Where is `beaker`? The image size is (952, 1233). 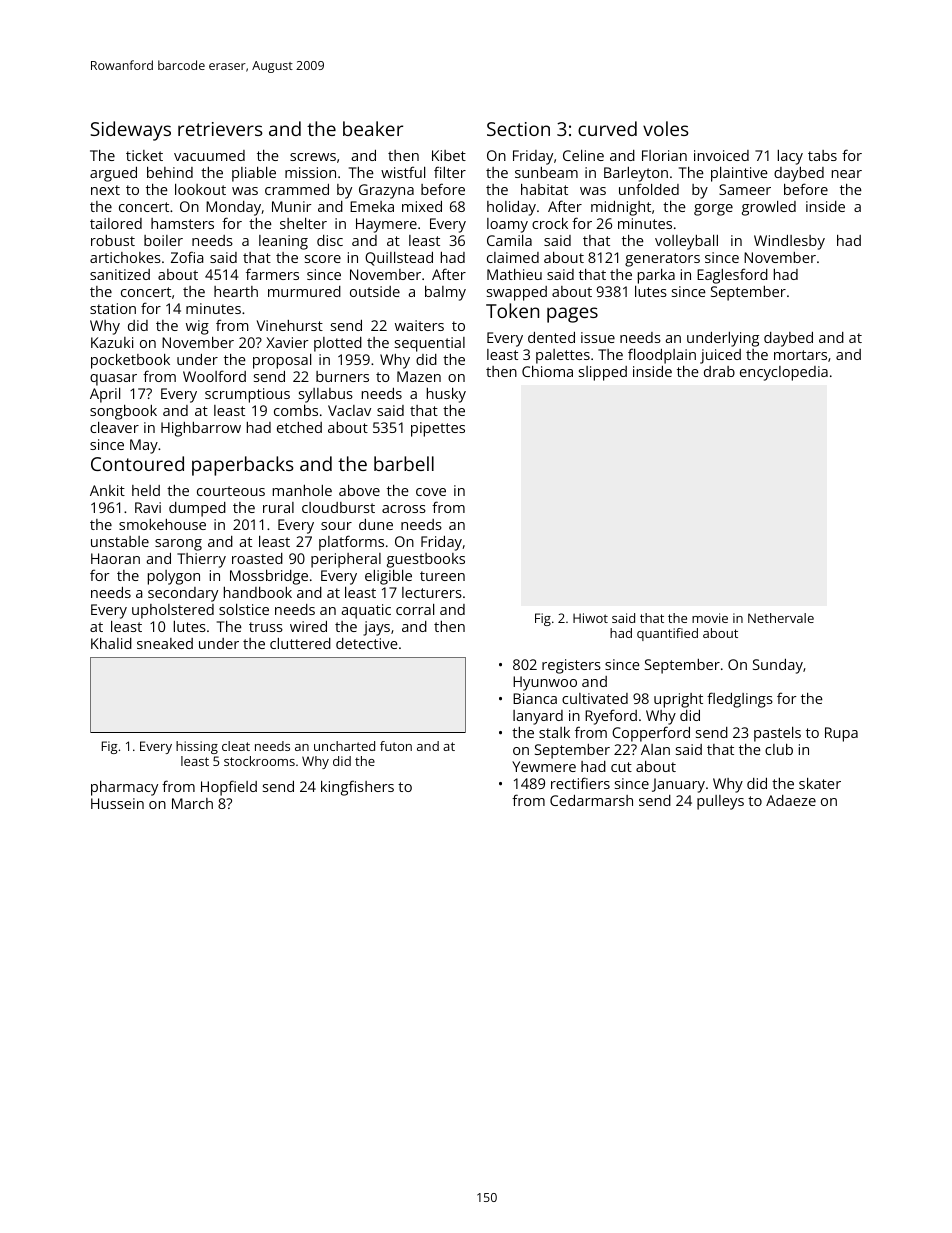 beaker is located at coordinates (373, 128).
